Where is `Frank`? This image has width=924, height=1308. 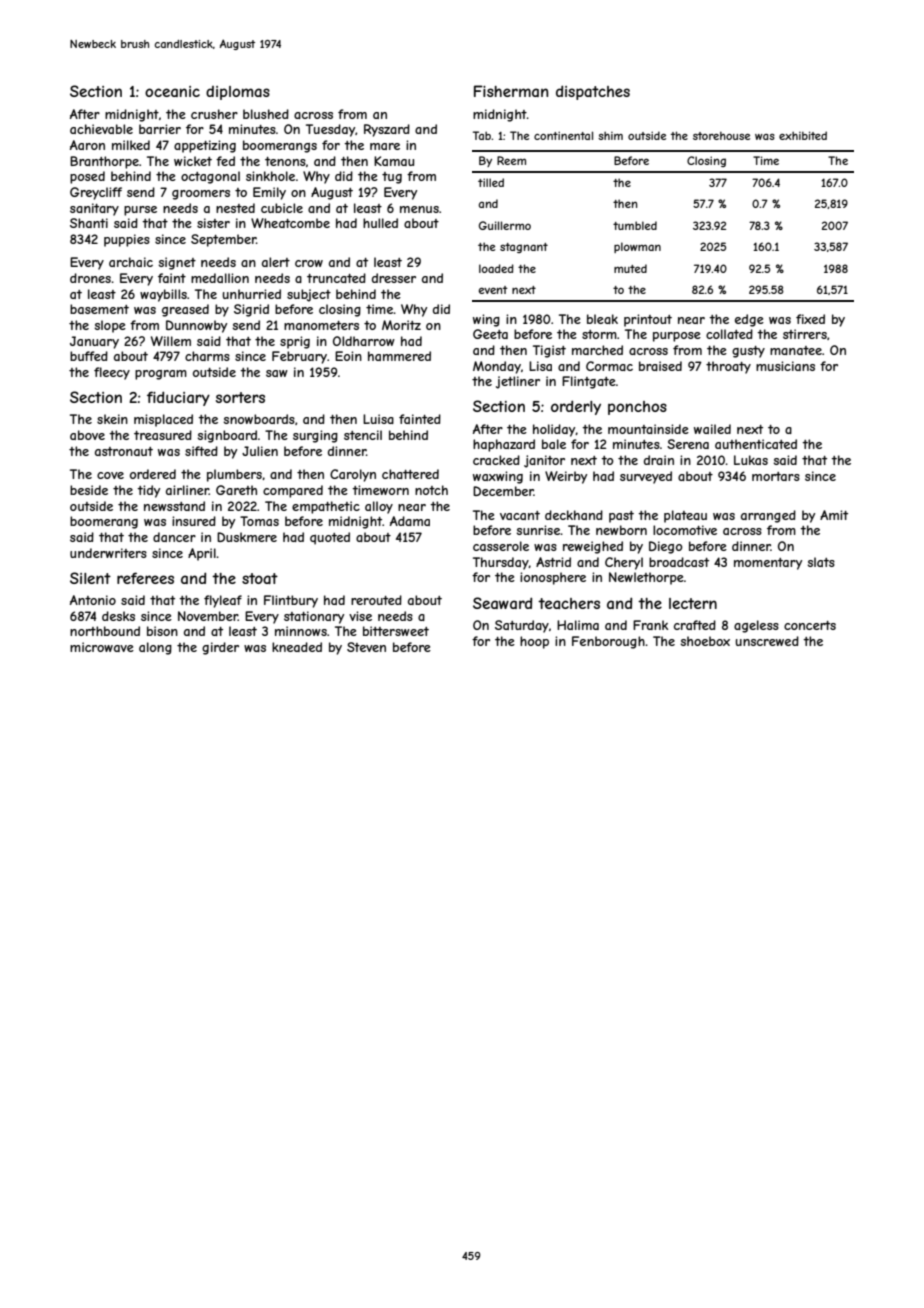 Frank is located at coordinates (650, 625).
